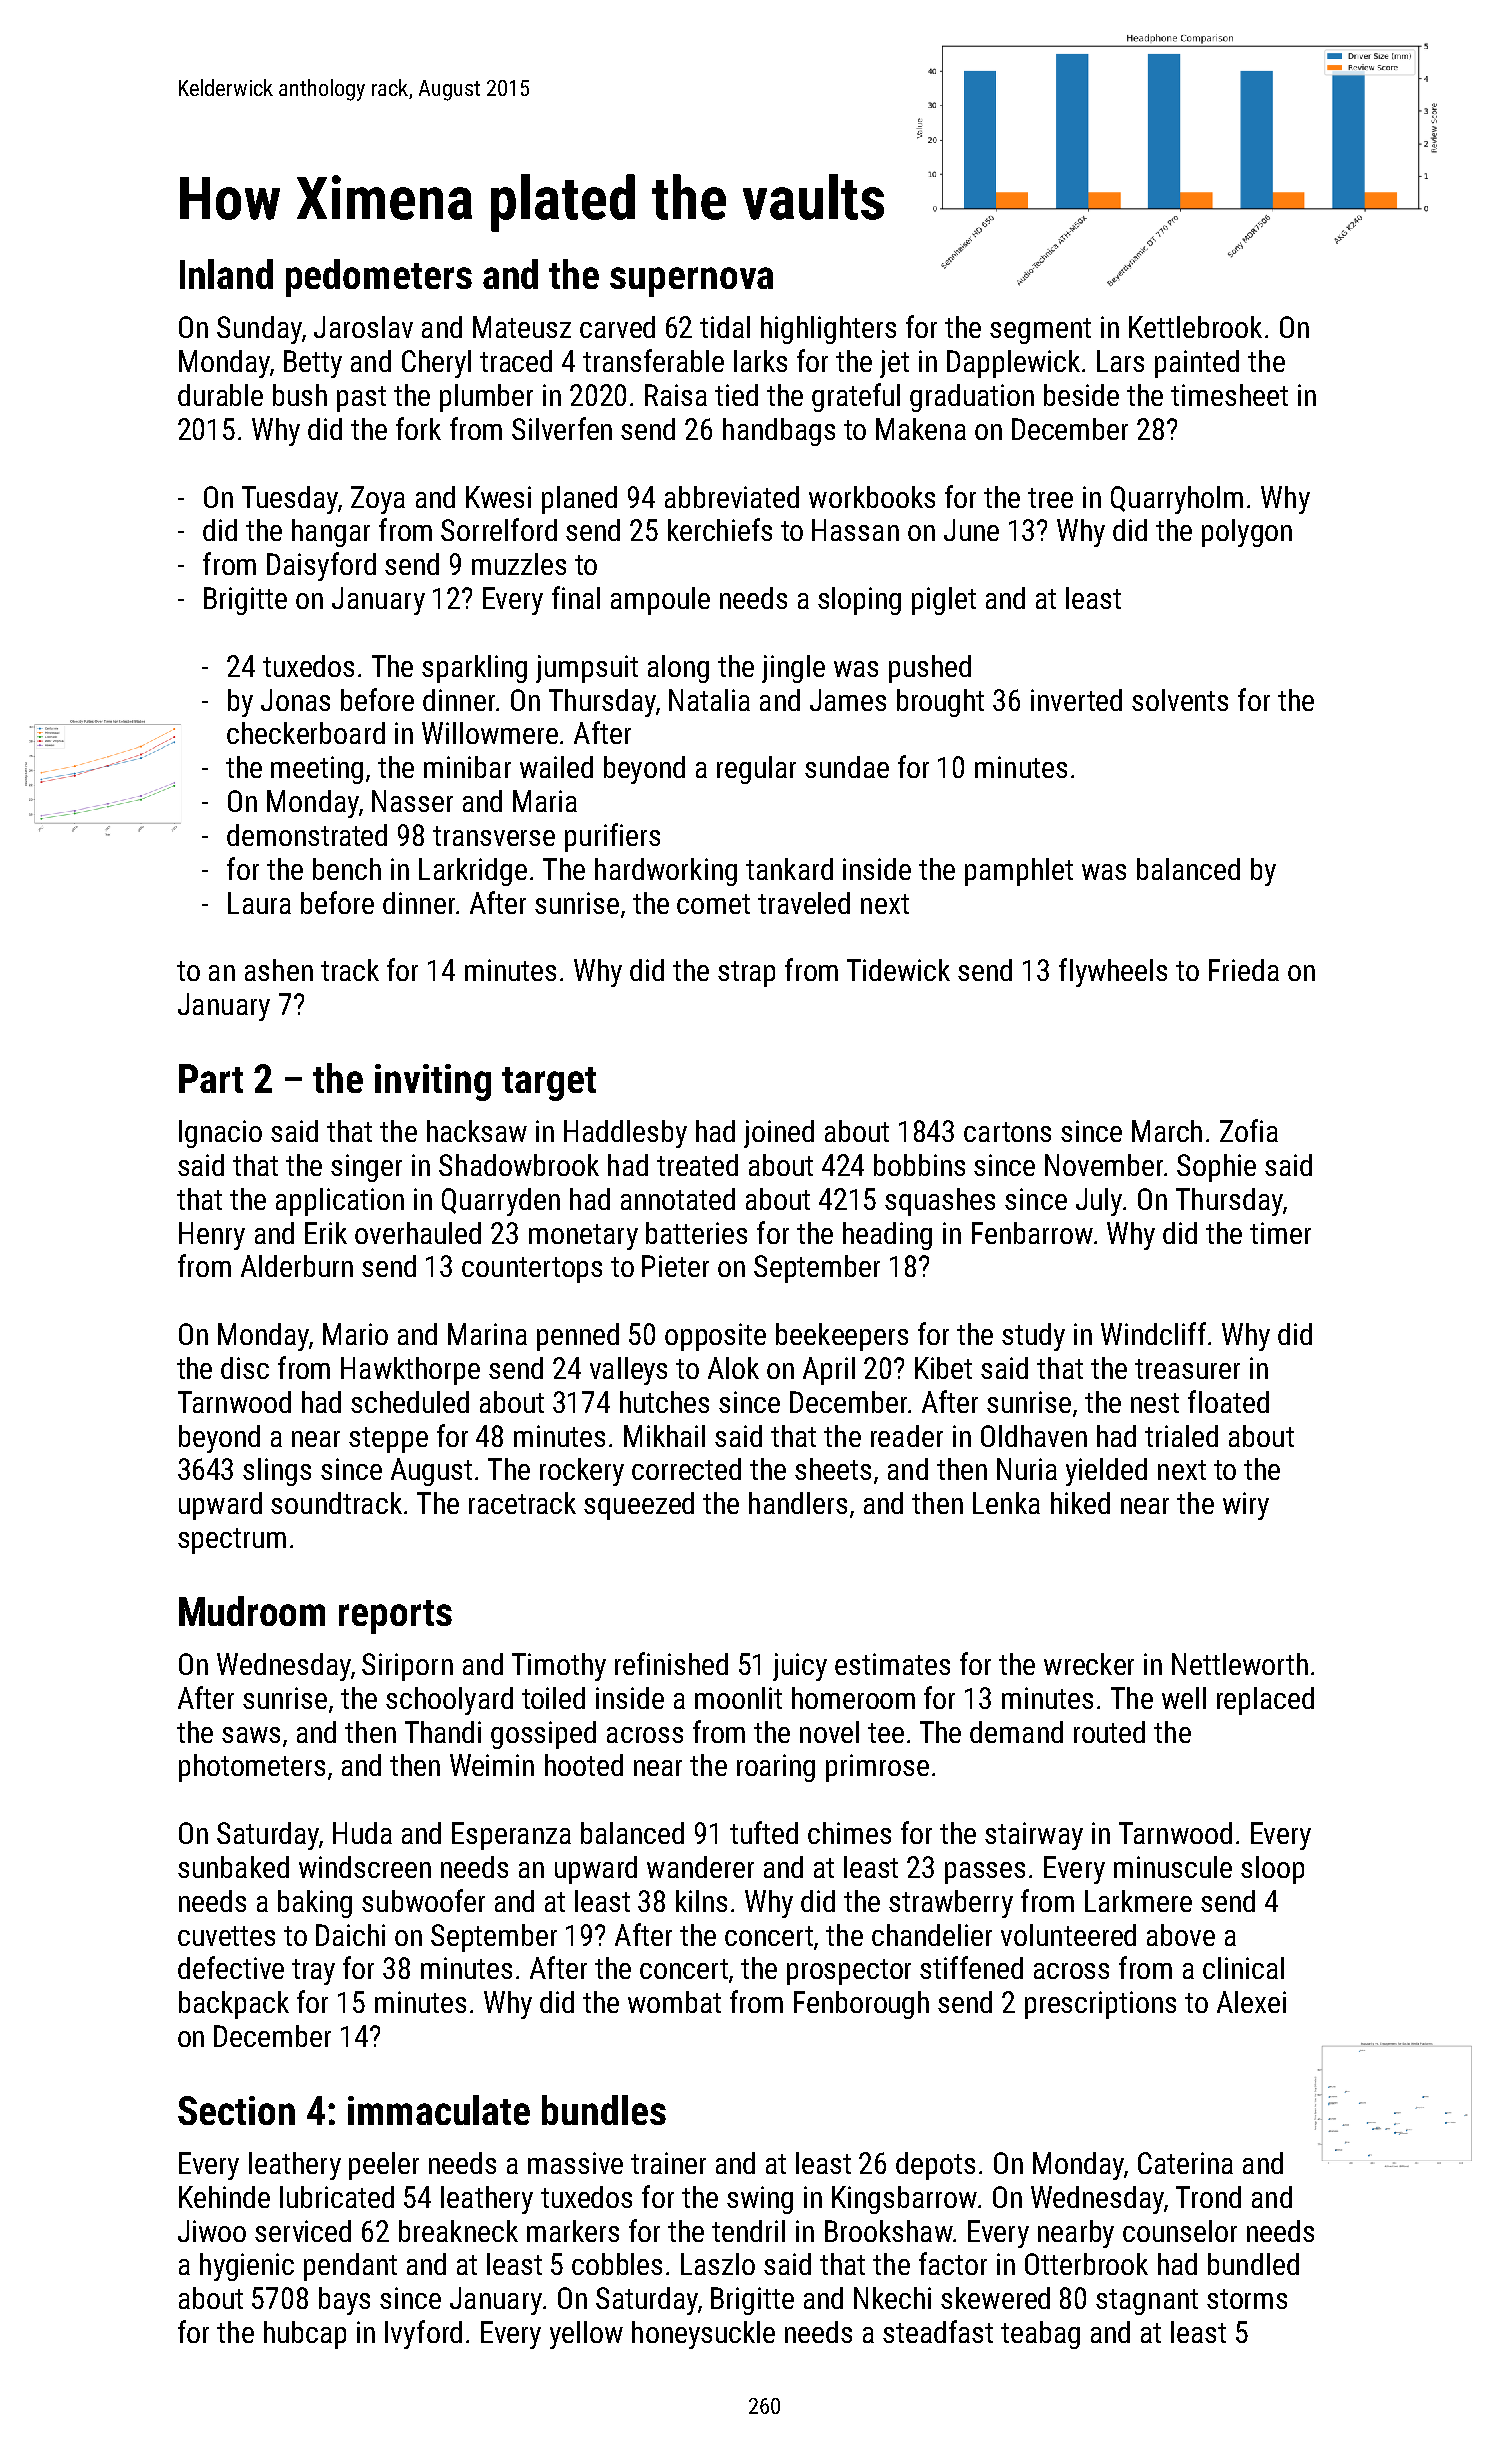 The image size is (1496, 2464). Describe the element at coordinates (1040, 2335) in the screenshot. I see `teabag` at that location.
